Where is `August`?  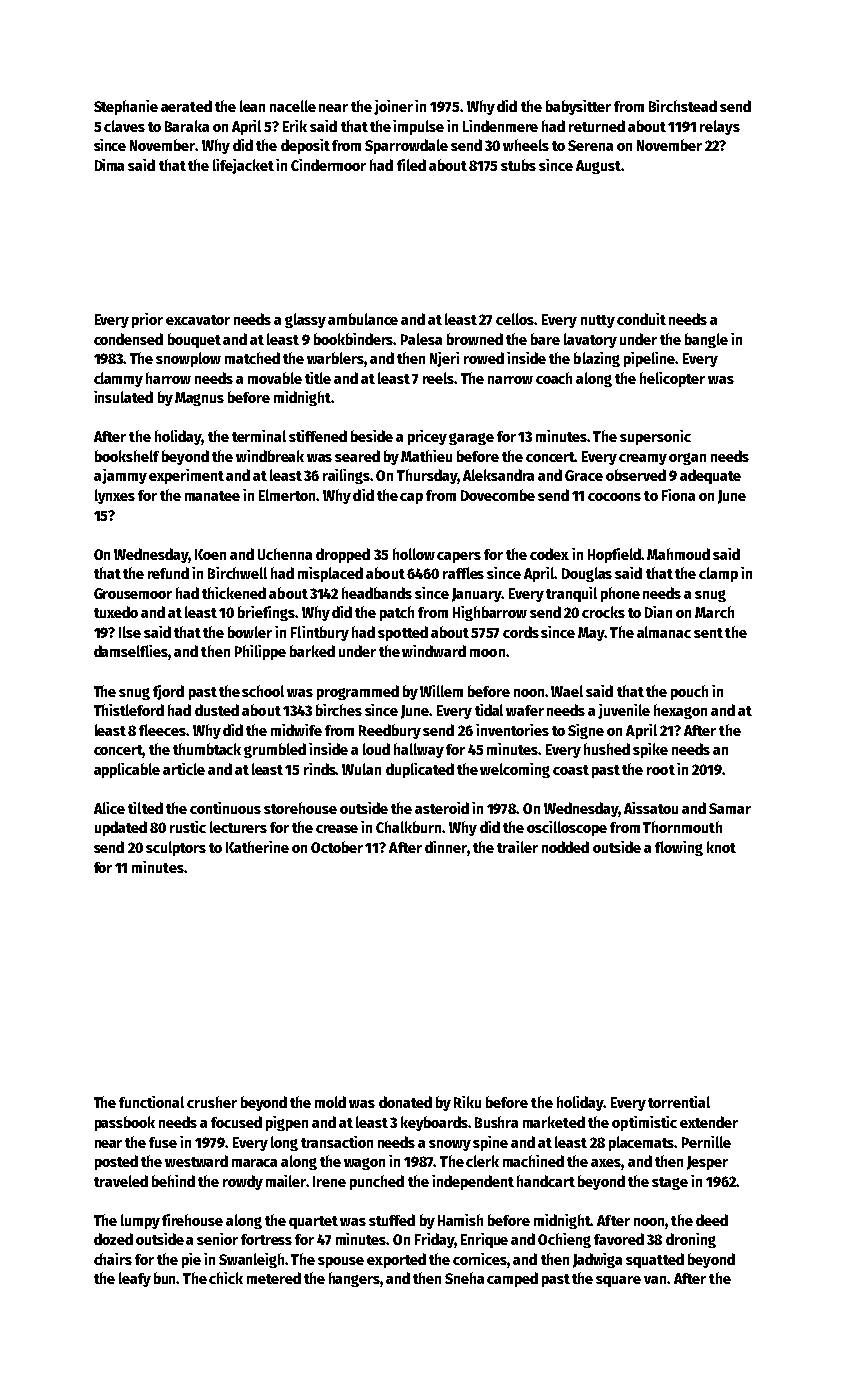 August is located at coordinates (598, 167).
